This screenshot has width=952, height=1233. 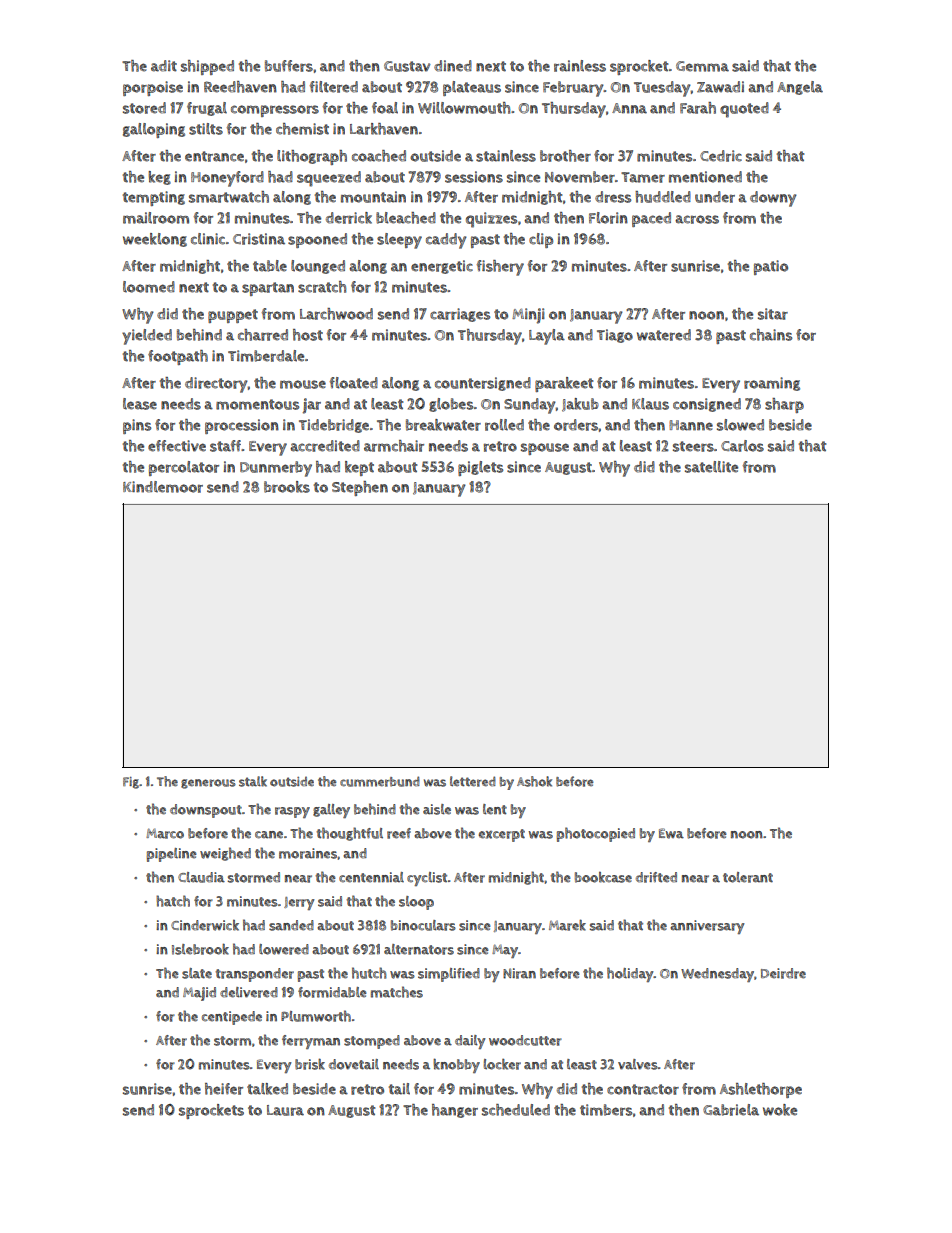 I want to click on satellite, so click(x=711, y=467).
